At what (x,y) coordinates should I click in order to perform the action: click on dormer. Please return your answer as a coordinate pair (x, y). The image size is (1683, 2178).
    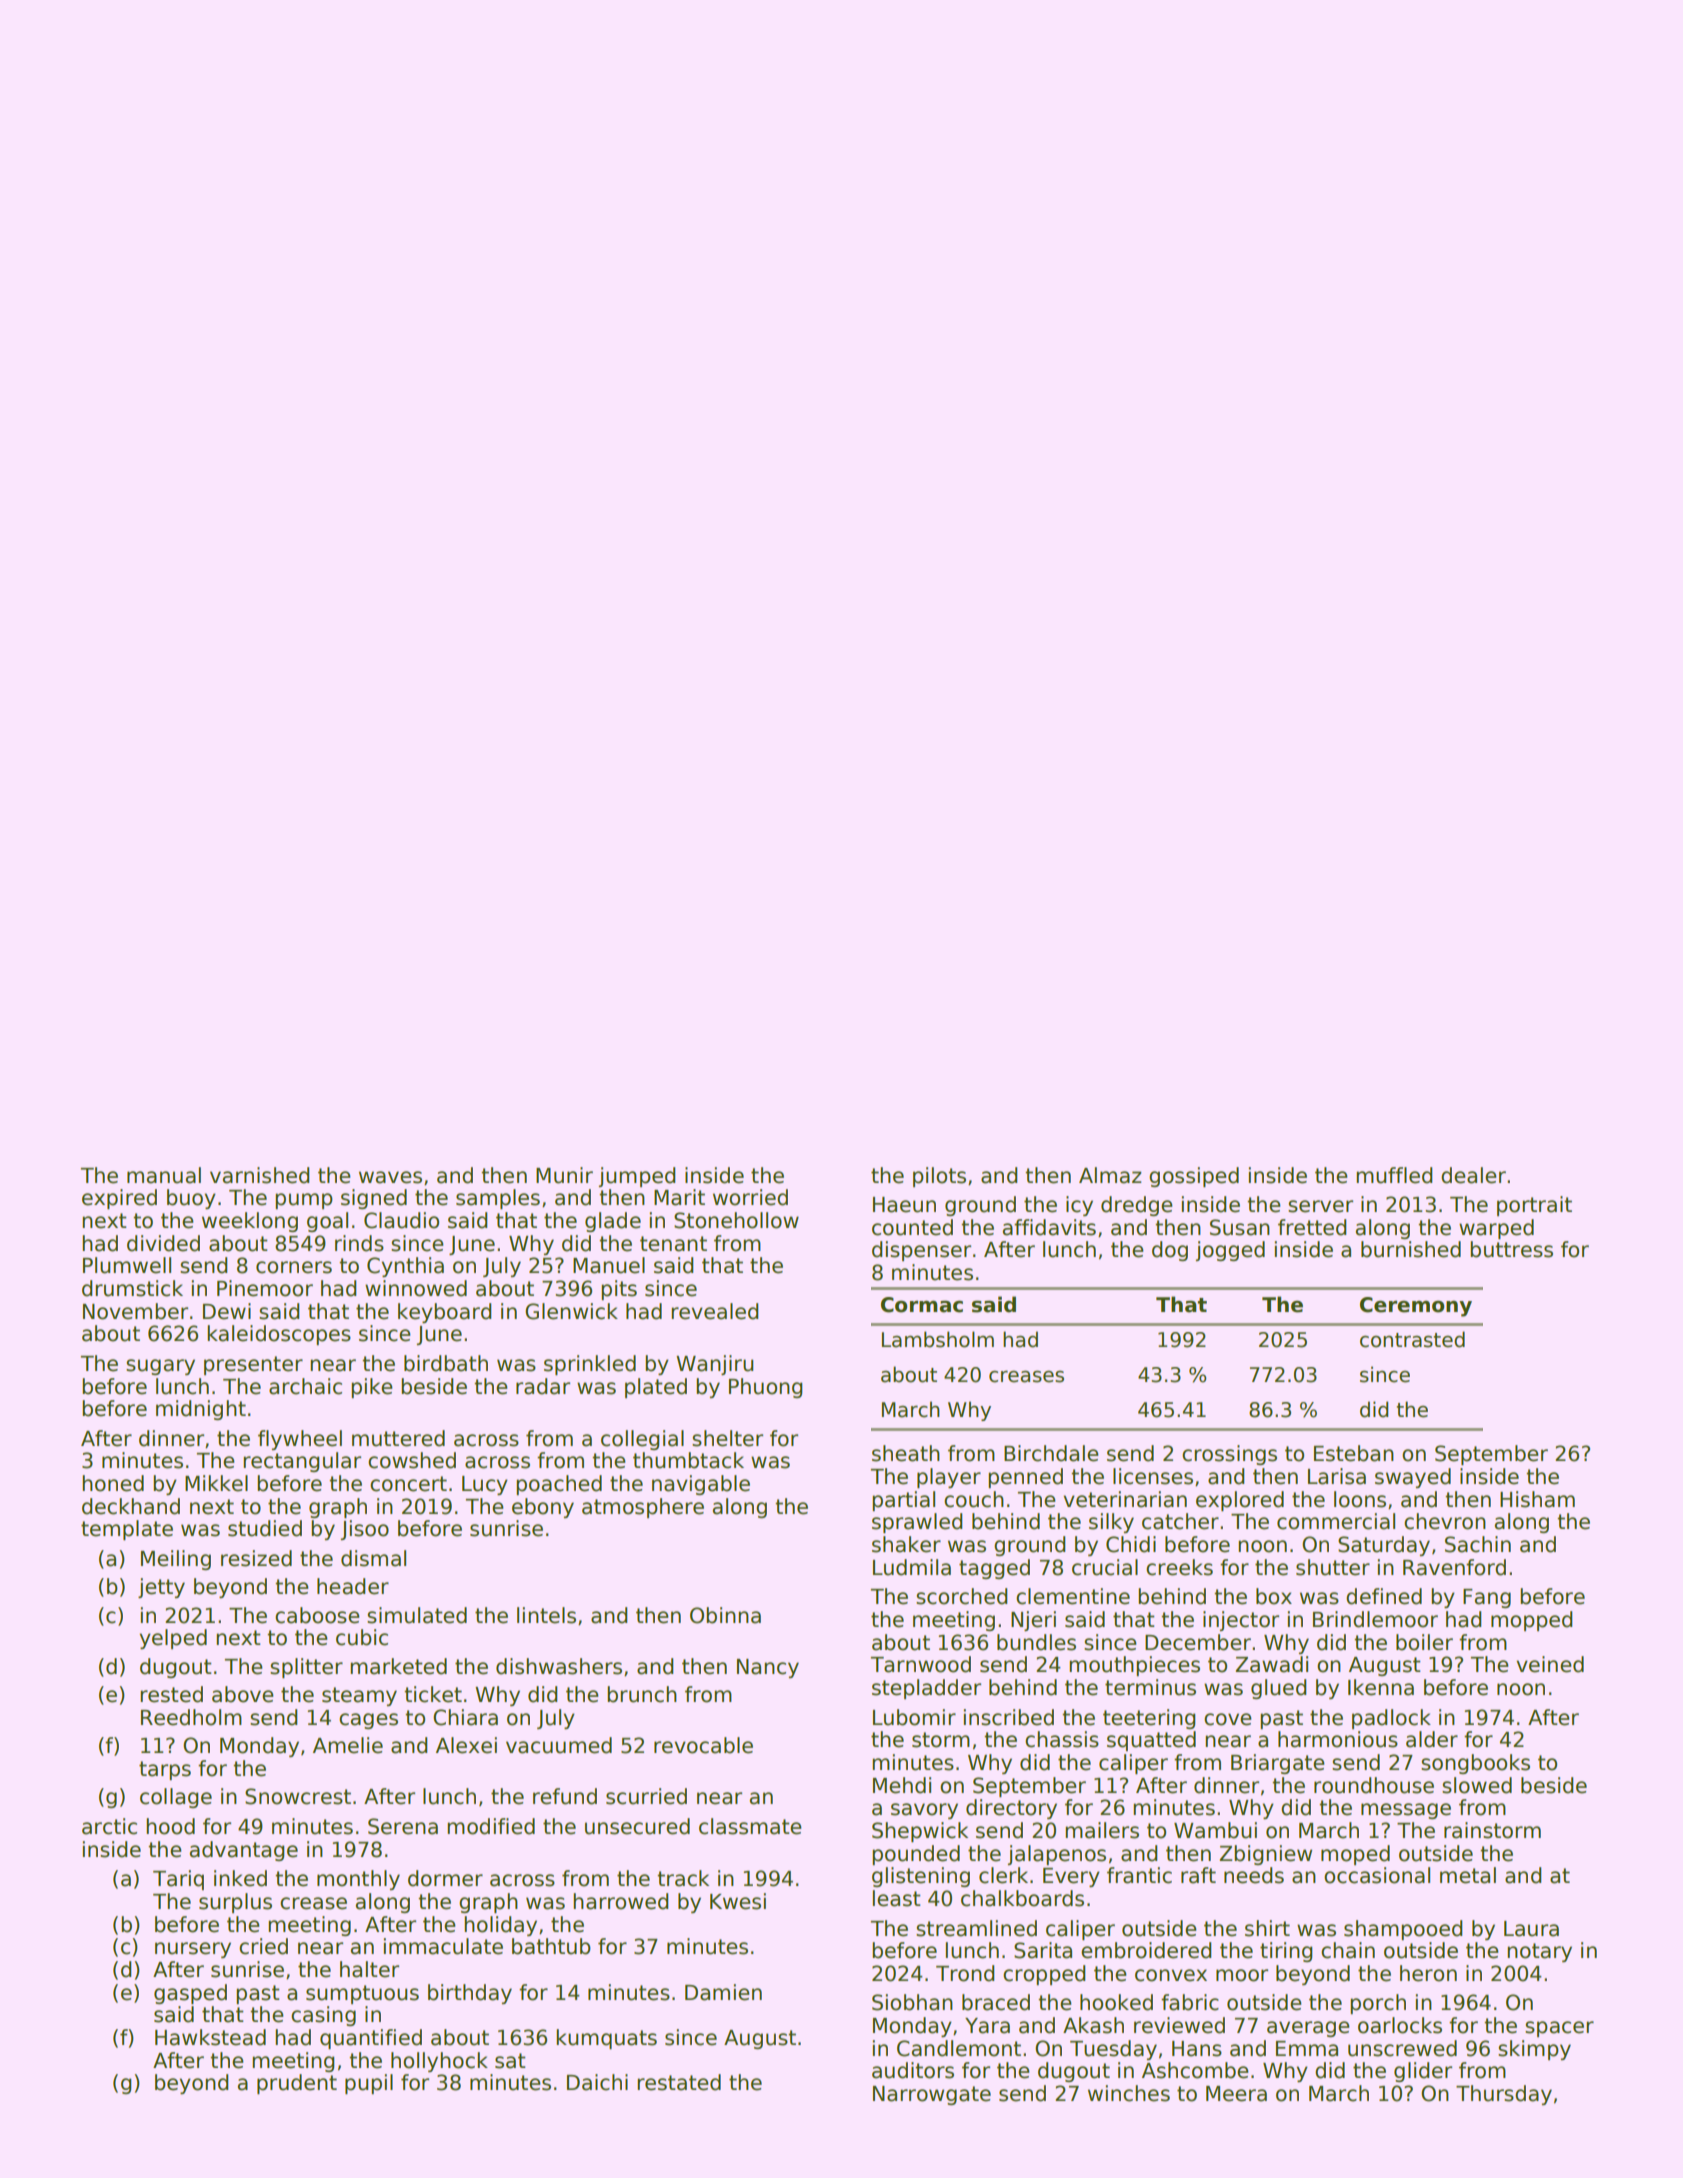
    Looking at the image, I should click on (445, 1878).
